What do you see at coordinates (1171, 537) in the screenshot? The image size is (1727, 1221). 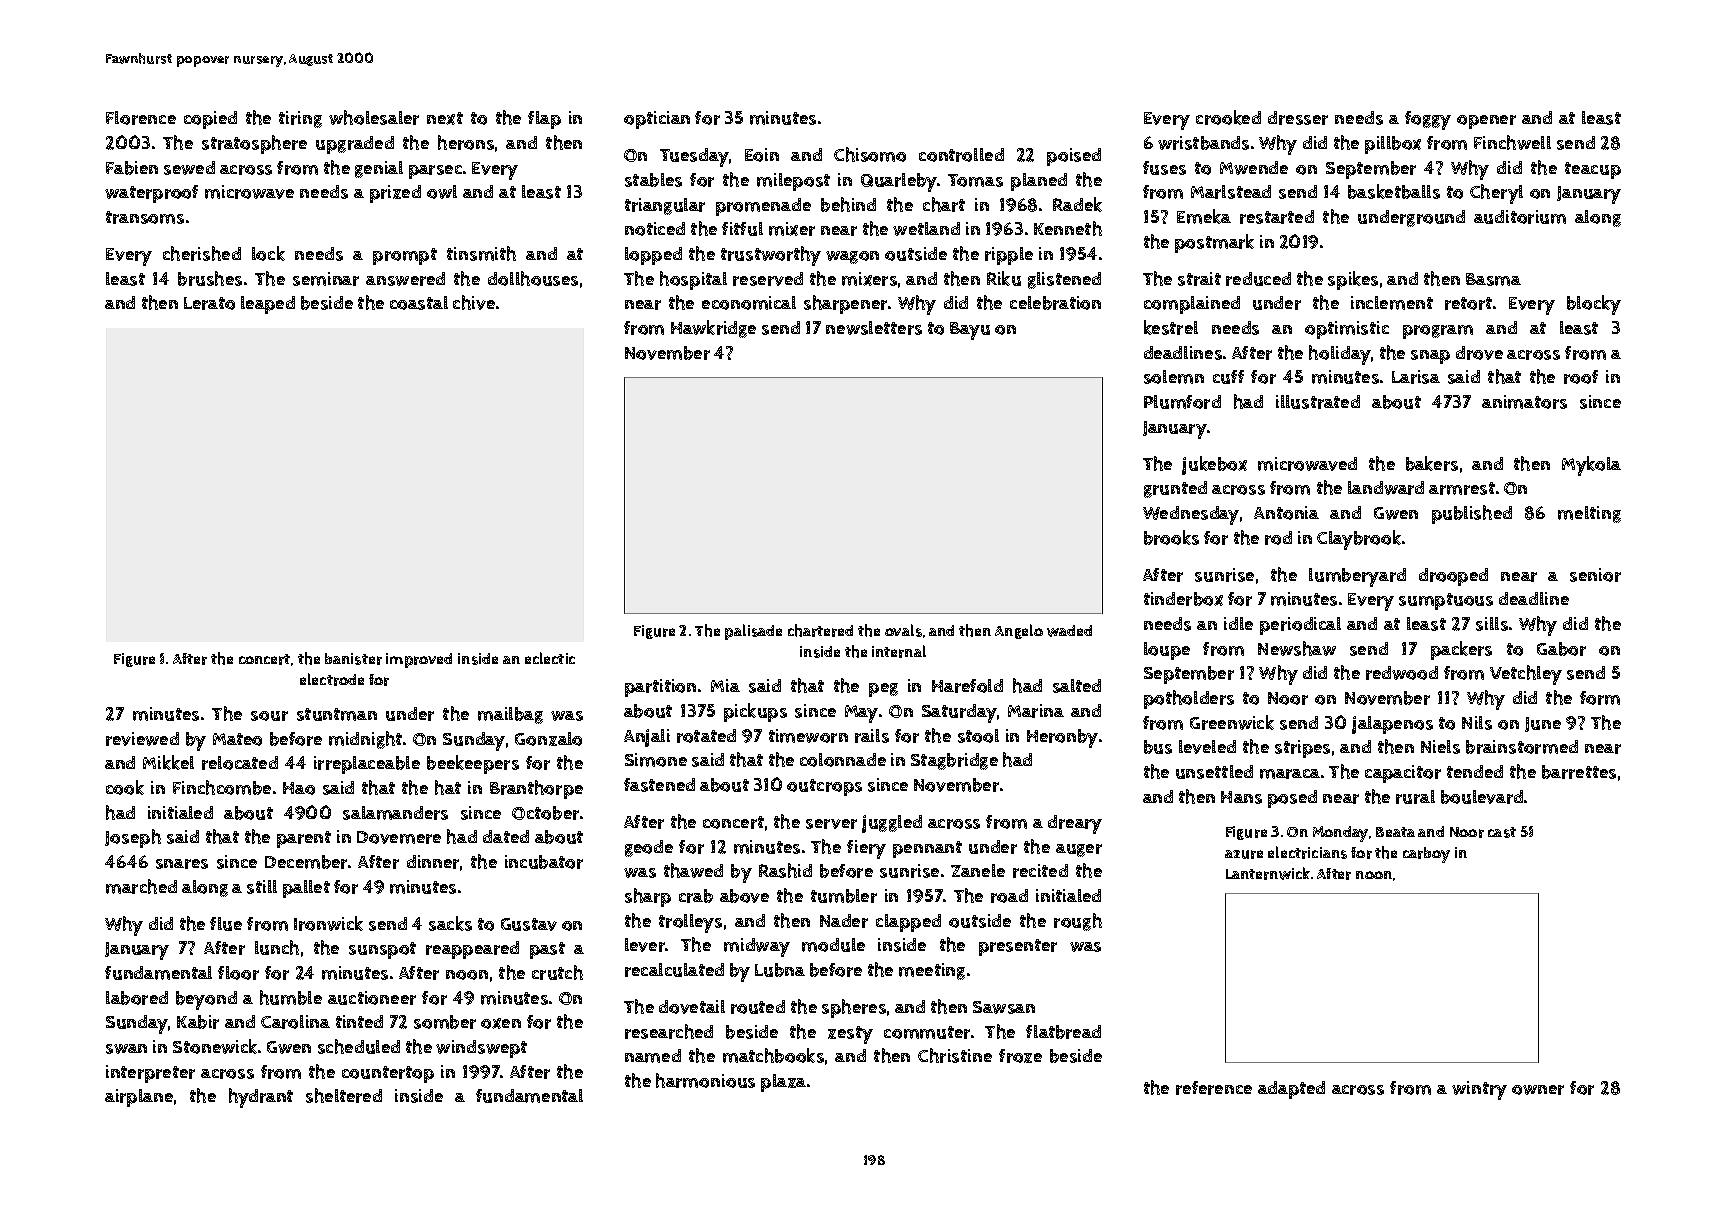 I see `brooks` at bounding box center [1171, 537].
